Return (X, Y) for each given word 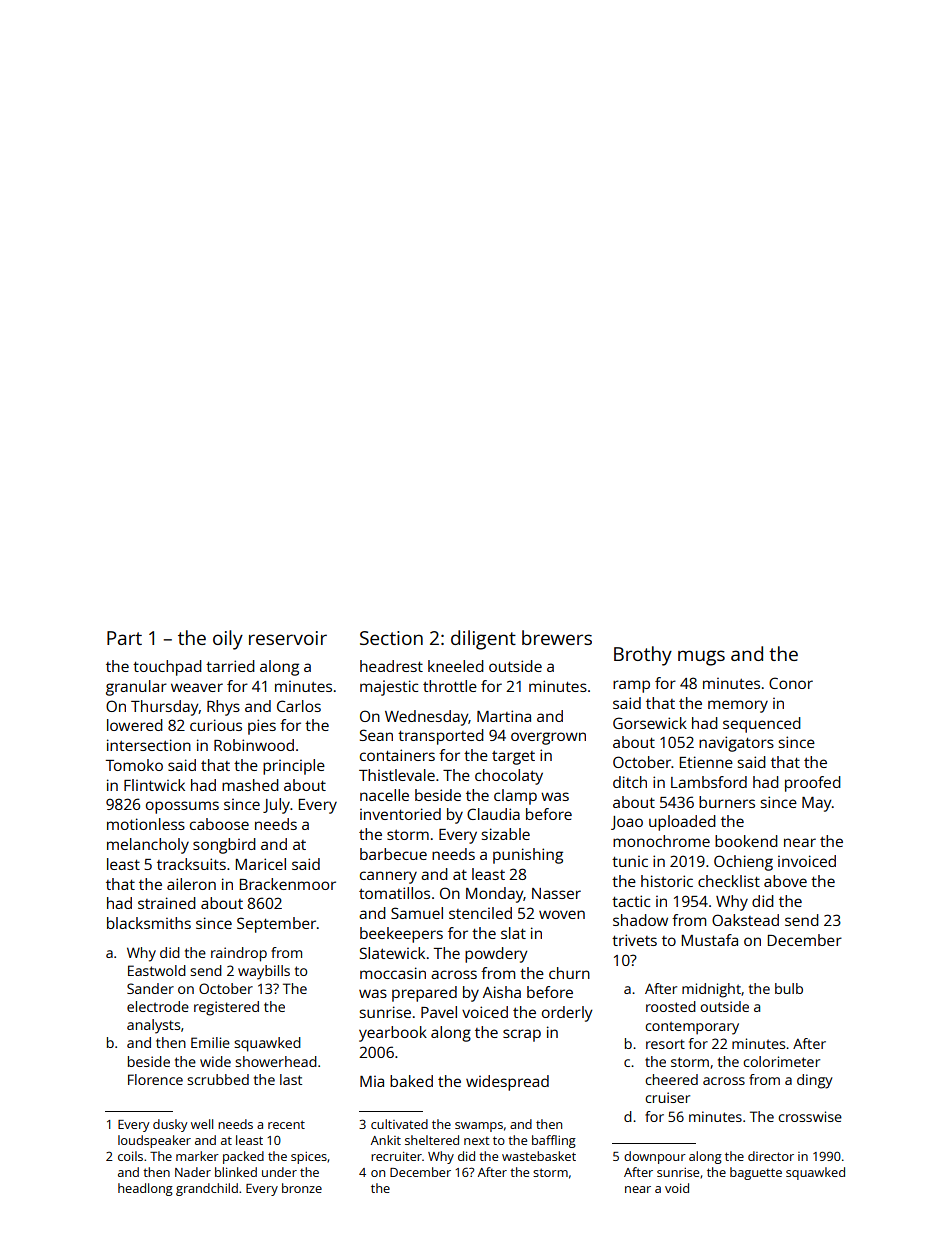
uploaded (682, 823)
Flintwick (154, 785)
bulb (789, 988)
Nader (193, 1172)
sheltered (432, 1140)
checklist (729, 881)
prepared (424, 994)
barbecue (393, 854)
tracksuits (191, 864)
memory (738, 706)
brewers (557, 637)
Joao (627, 823)
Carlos (299, 706)
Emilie (210, 1042)
